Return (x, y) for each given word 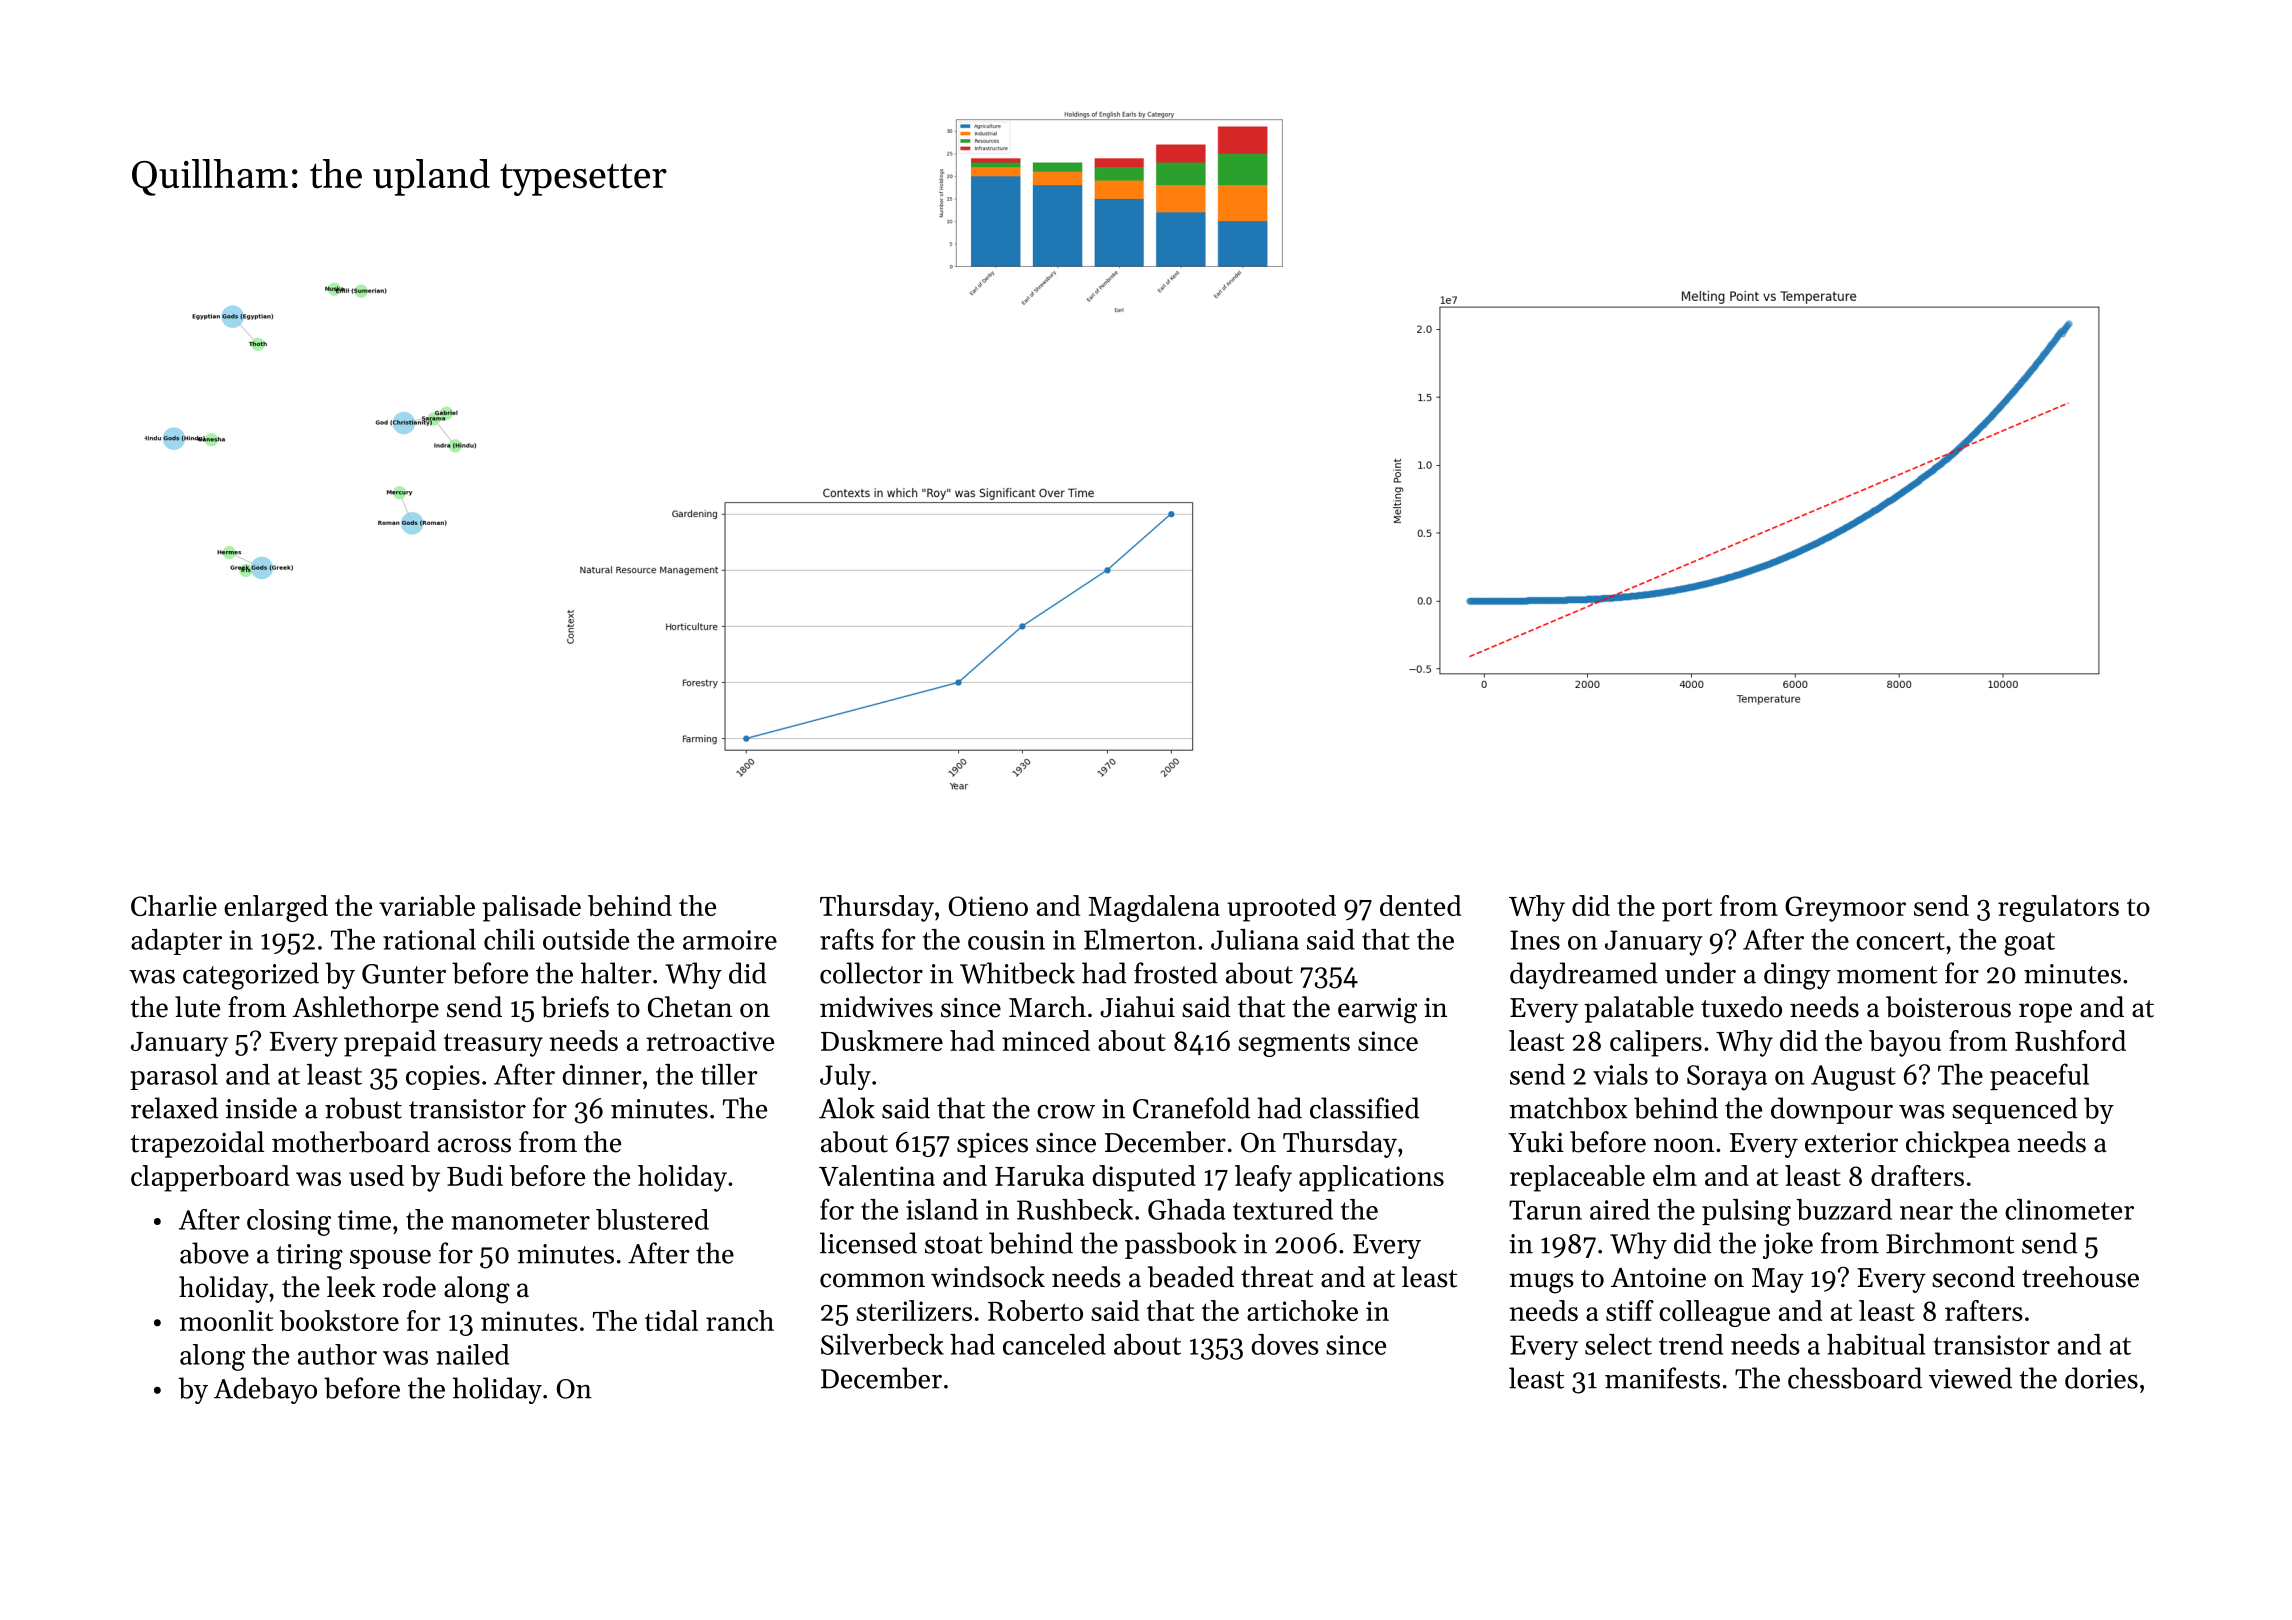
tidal (671, 1320)
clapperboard (210, 1178)
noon (1684, 1145)
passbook (1181, 1245)
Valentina (877, 1175)
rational (429, 939)
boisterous (1948, 1007)
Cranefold (1191, 1108)
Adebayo (265, 1390)
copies (443, 1077)
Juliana (1255, 939)
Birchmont (1950, 1243)
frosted (1176, 973)
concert (1900, 941)
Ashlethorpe (365, 1009)
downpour (1832, 1110)
